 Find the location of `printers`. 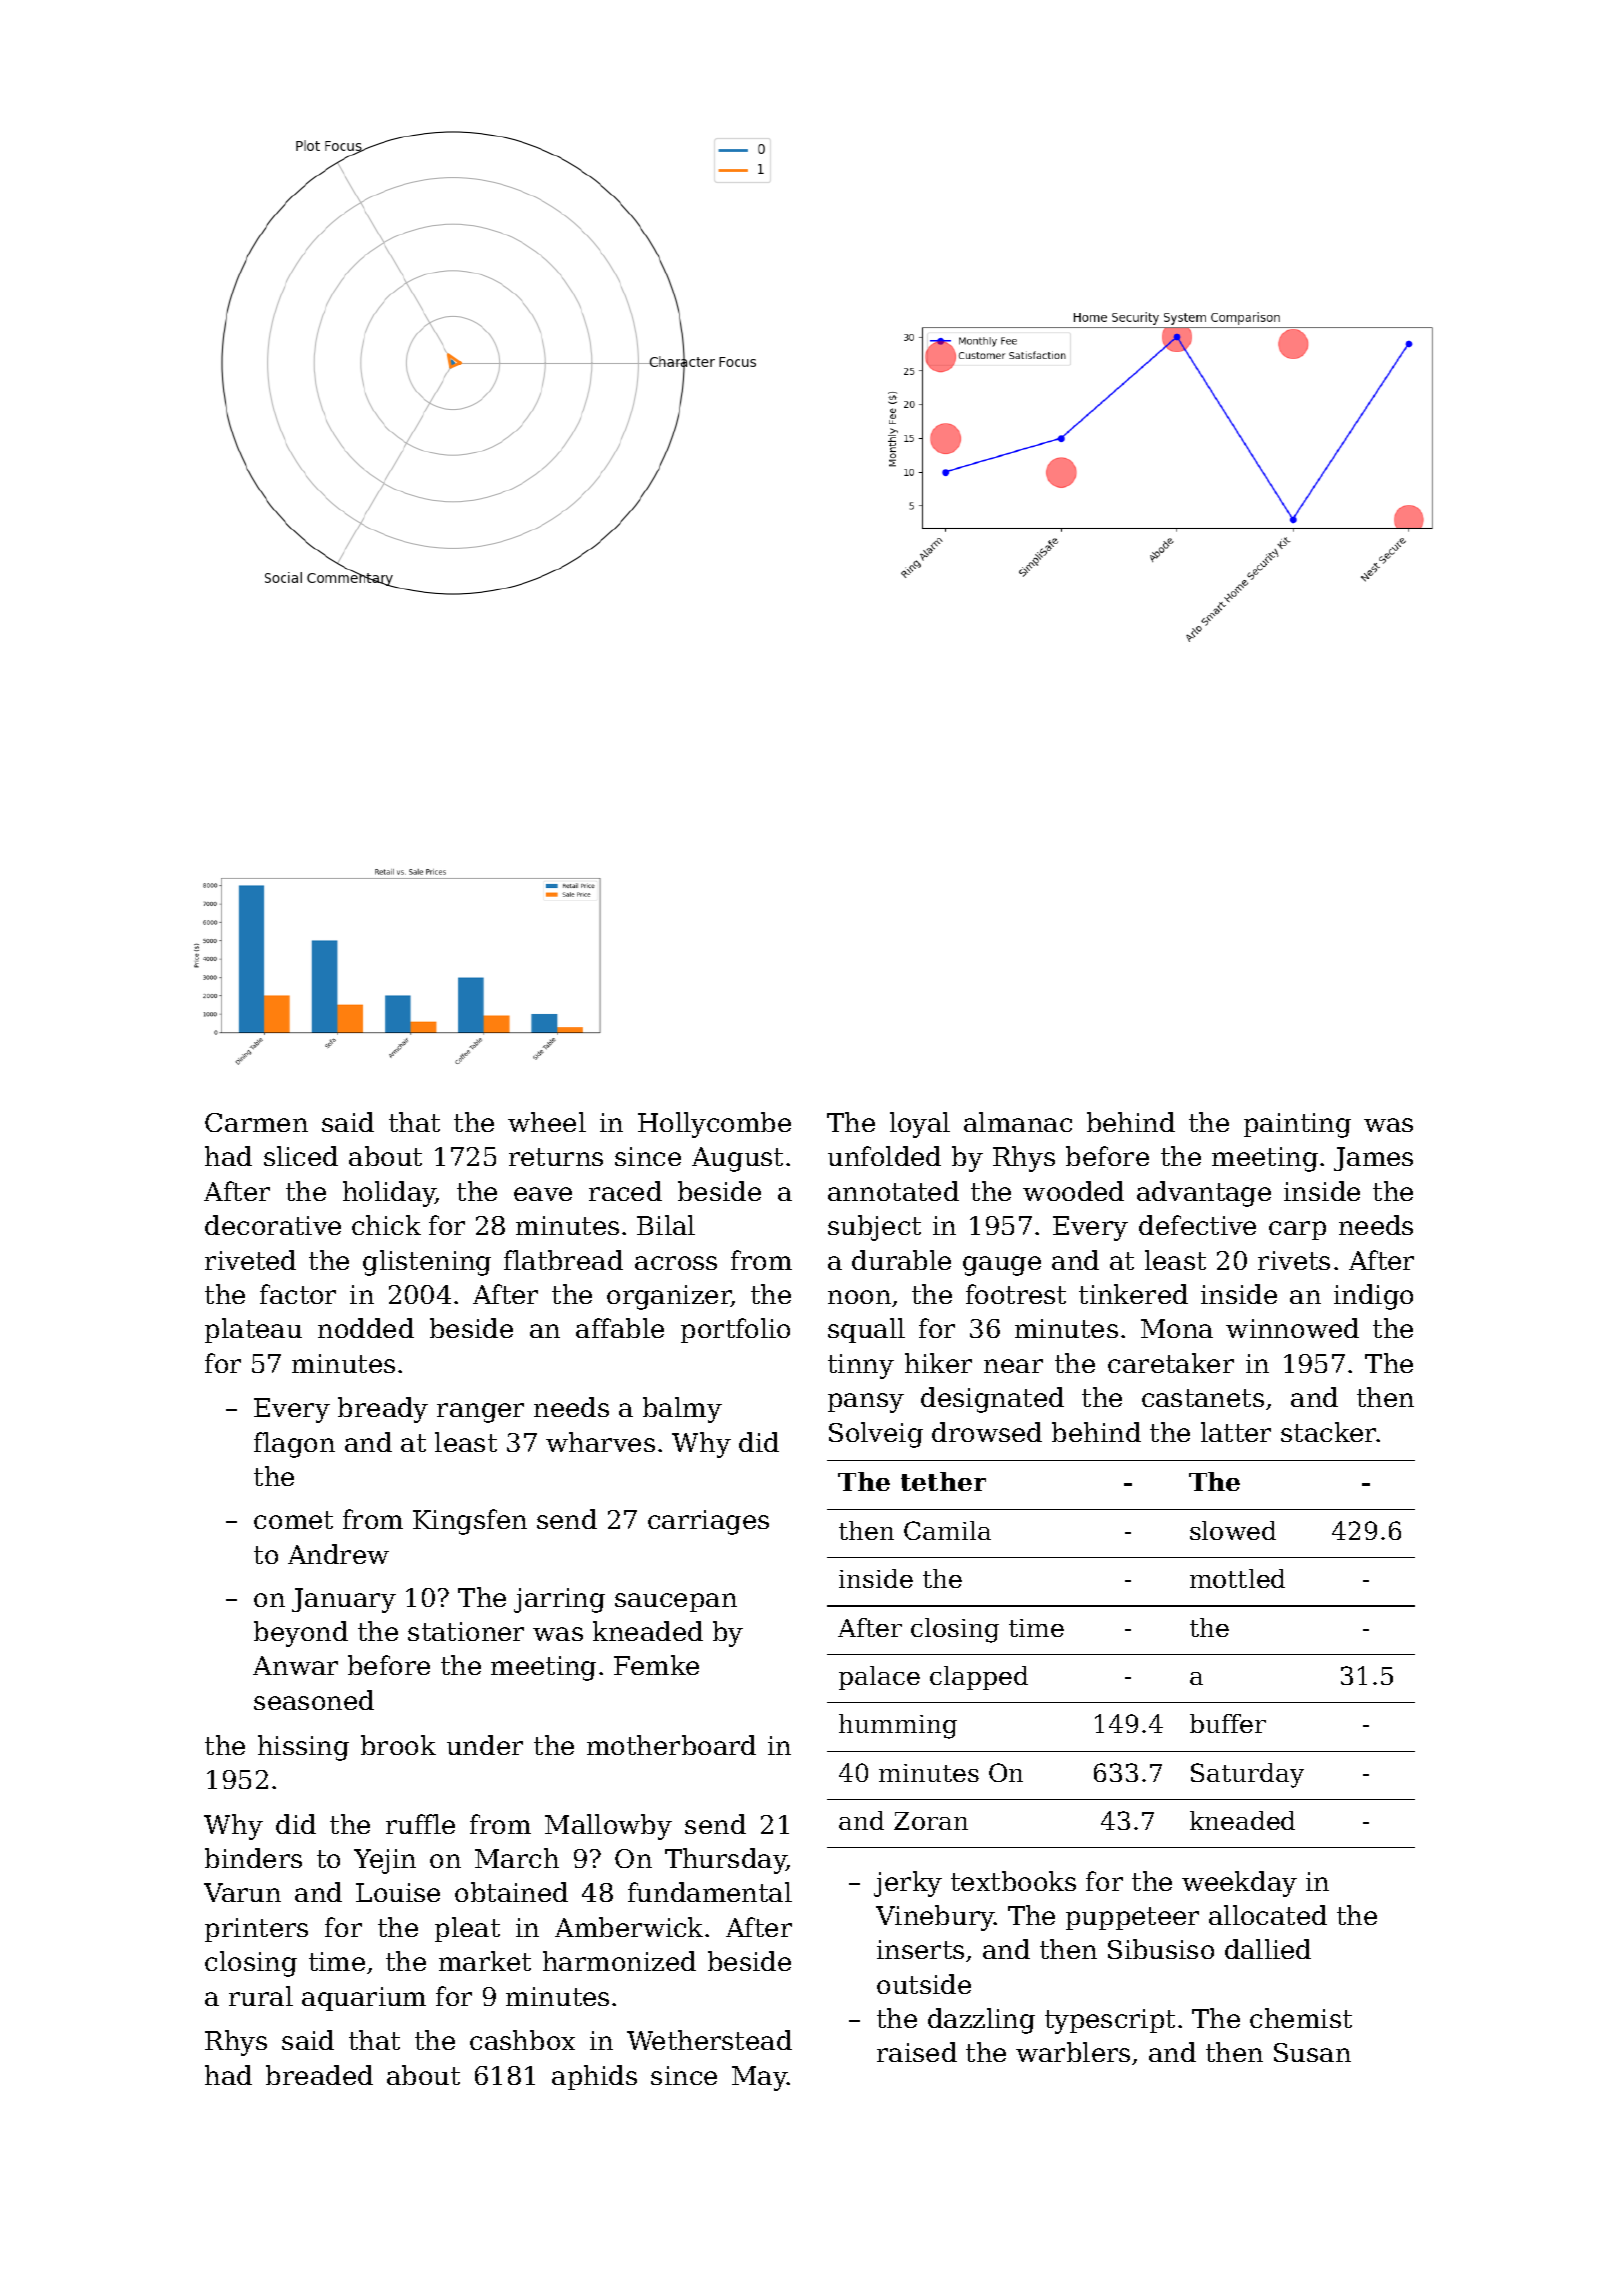

printers is located at coordinates (256, 1930).
